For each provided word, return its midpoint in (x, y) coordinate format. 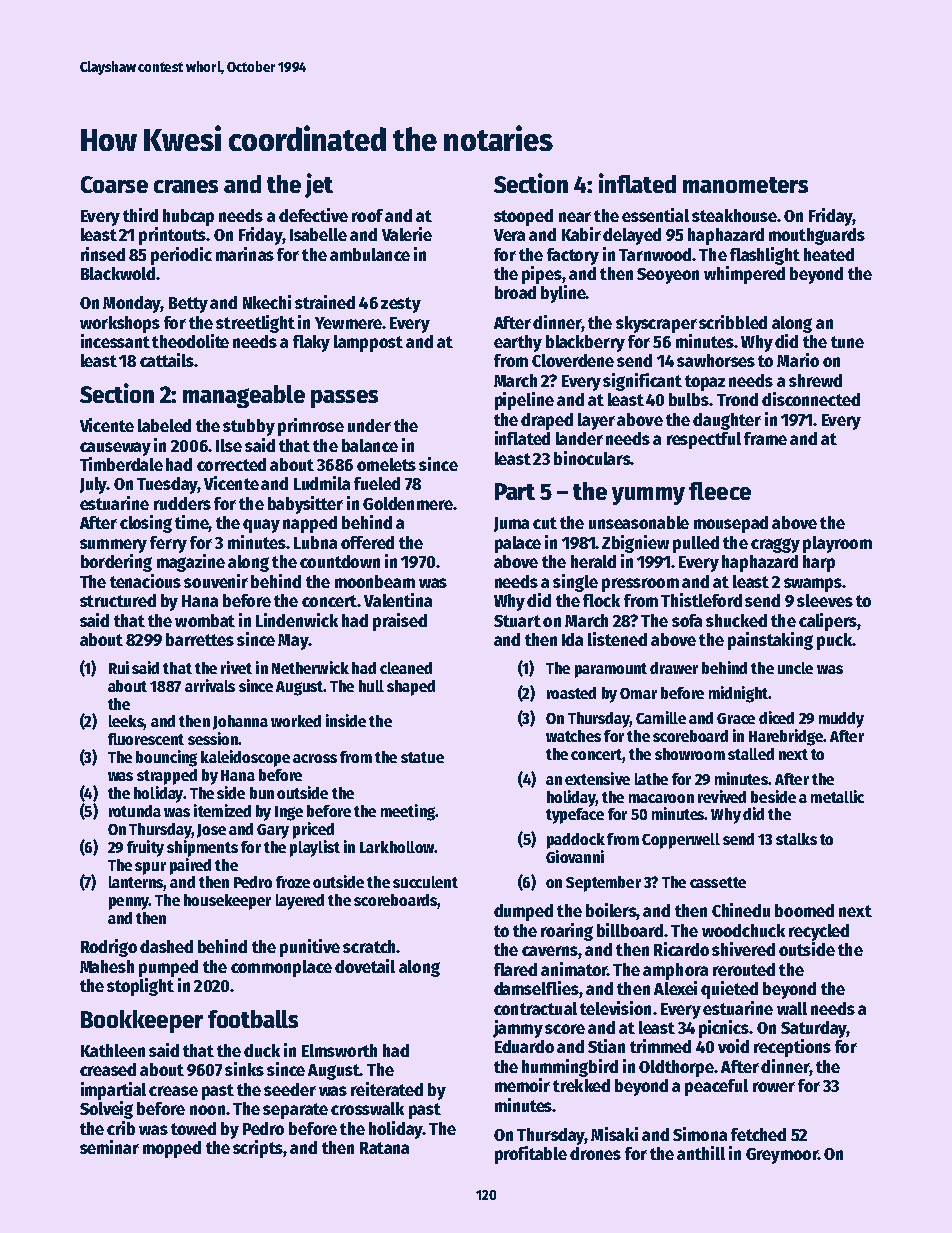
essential (655, 215)
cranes (186, 186)
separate (295, 1111)
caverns (550, 951)
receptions (792, 1048)
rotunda (135, 811)
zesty (401, 305)
